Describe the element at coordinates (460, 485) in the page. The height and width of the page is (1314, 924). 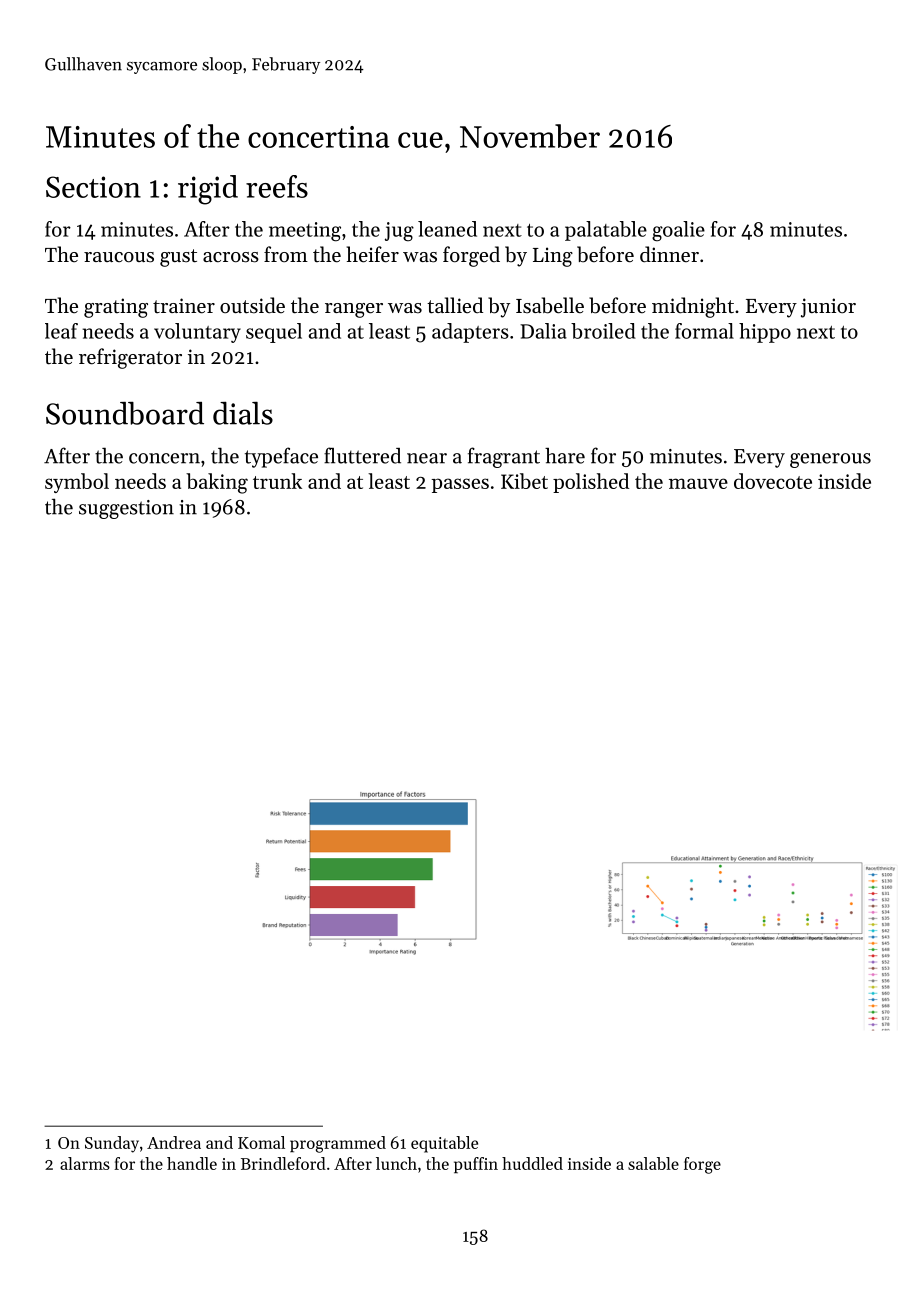
I see `passes` at that location.
